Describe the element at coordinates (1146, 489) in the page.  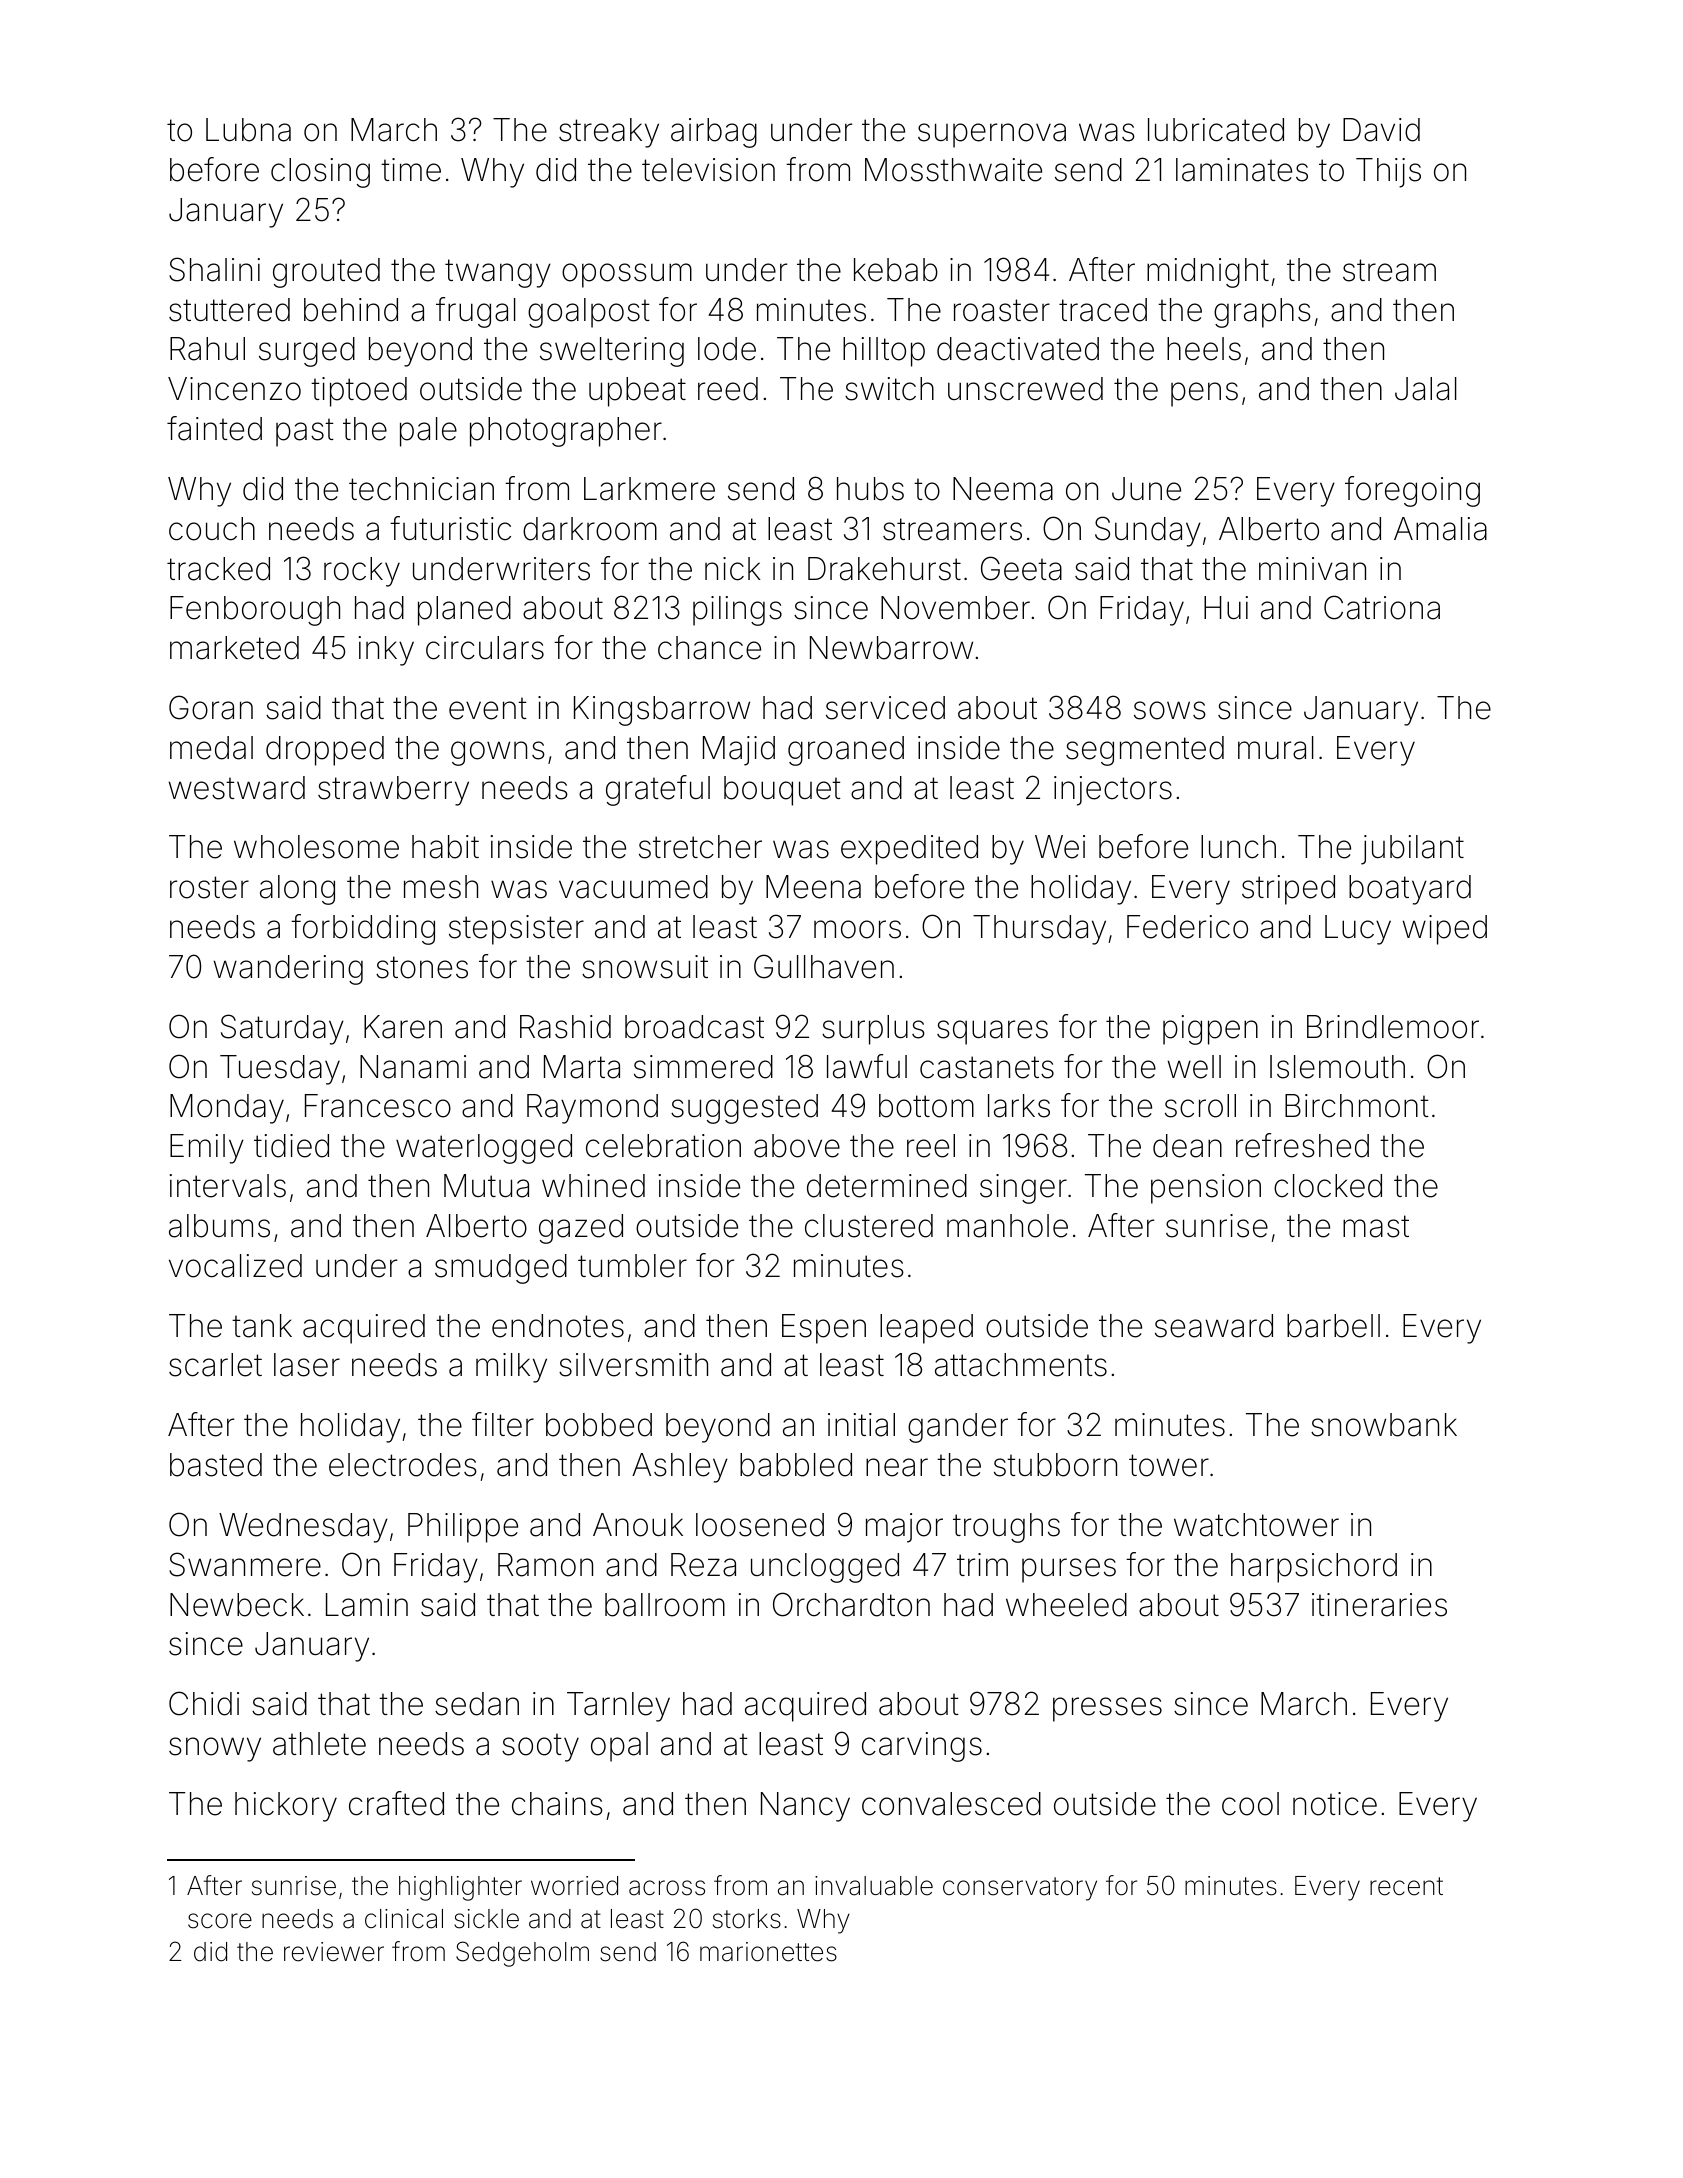
I see `June` at that location.
